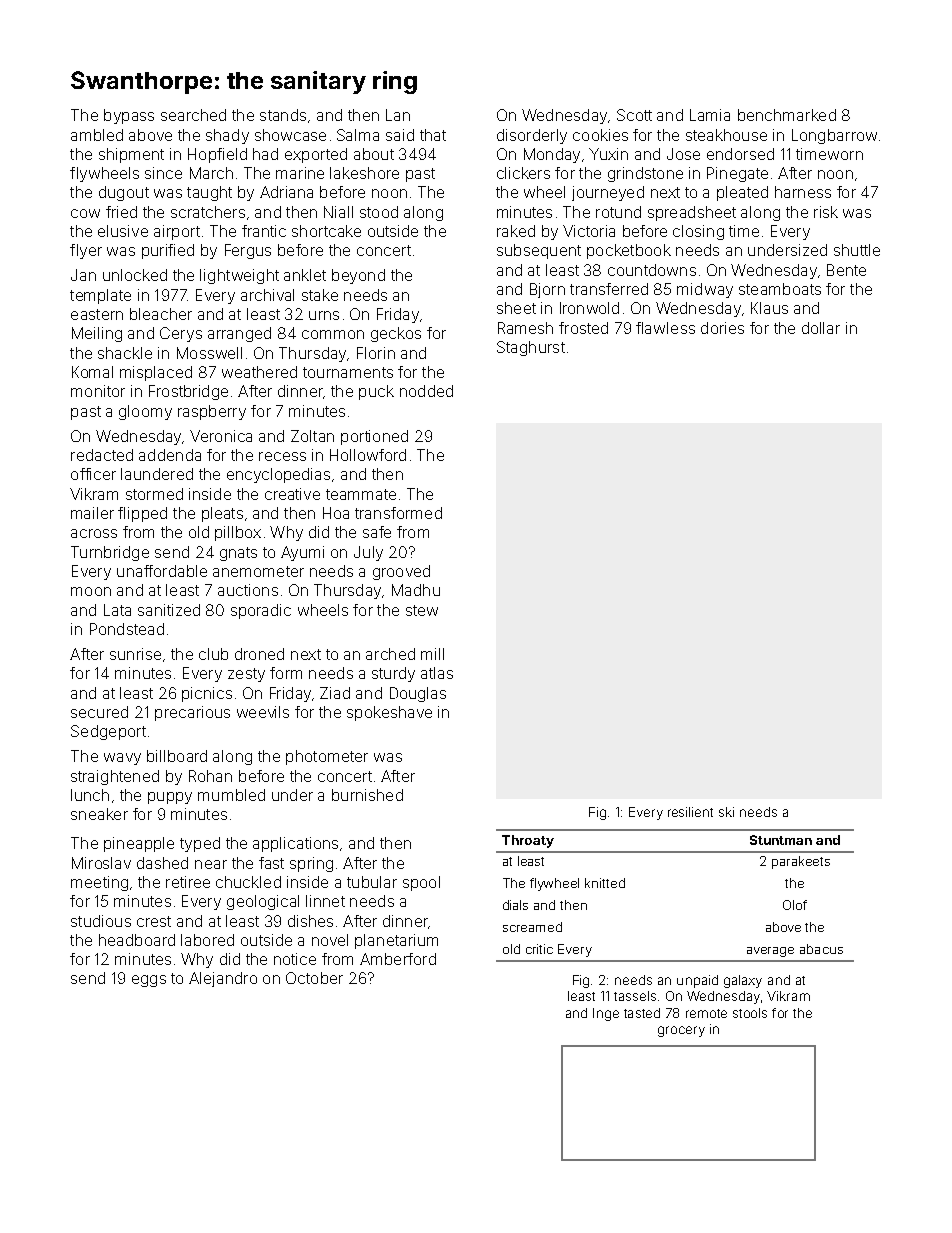 This screenshot has height=1233, width=952. I want to click on Hollowford, so click(368, 455).
